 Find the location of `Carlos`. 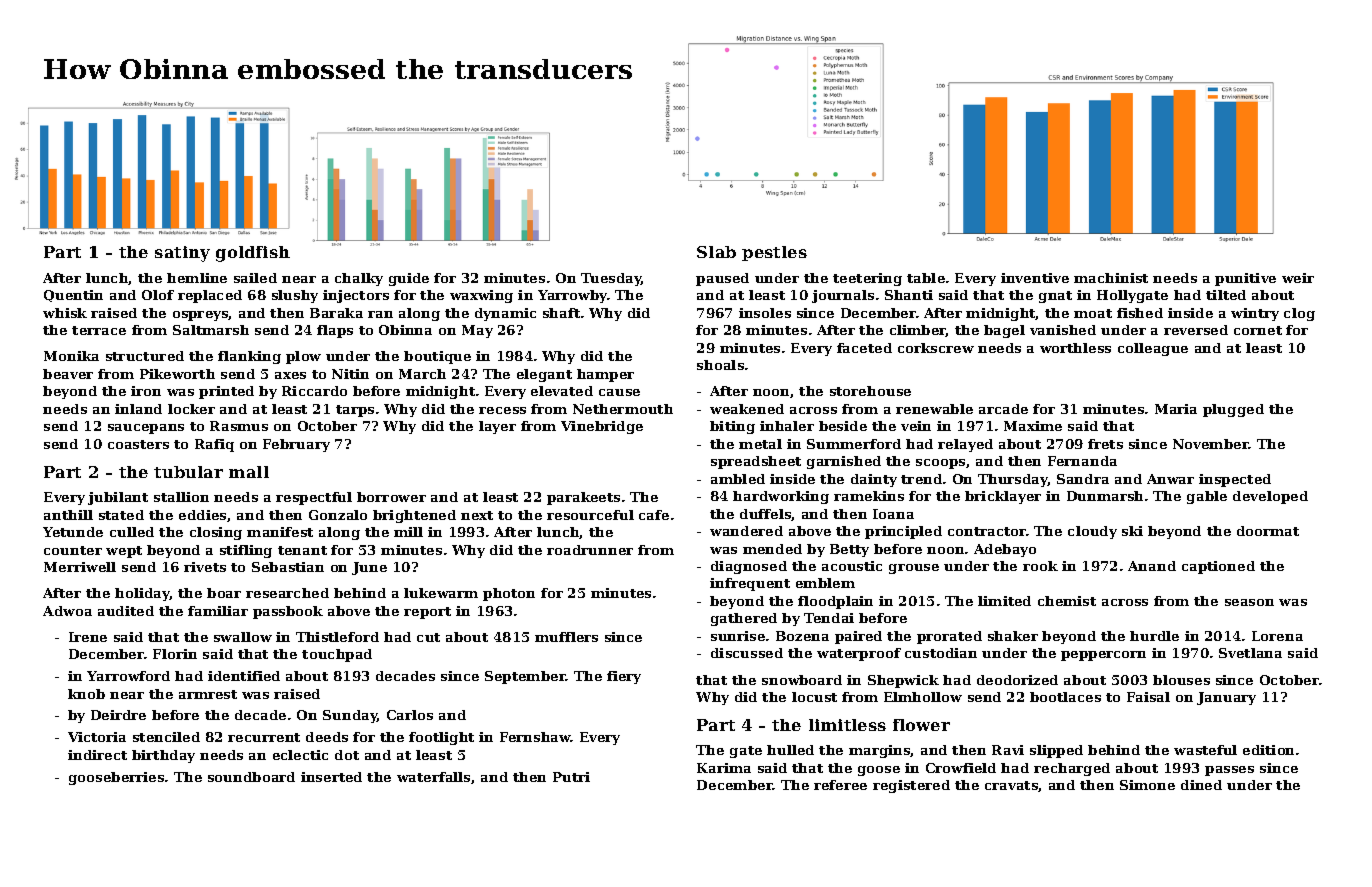

Carlos is located at coordinates (410, 715).
